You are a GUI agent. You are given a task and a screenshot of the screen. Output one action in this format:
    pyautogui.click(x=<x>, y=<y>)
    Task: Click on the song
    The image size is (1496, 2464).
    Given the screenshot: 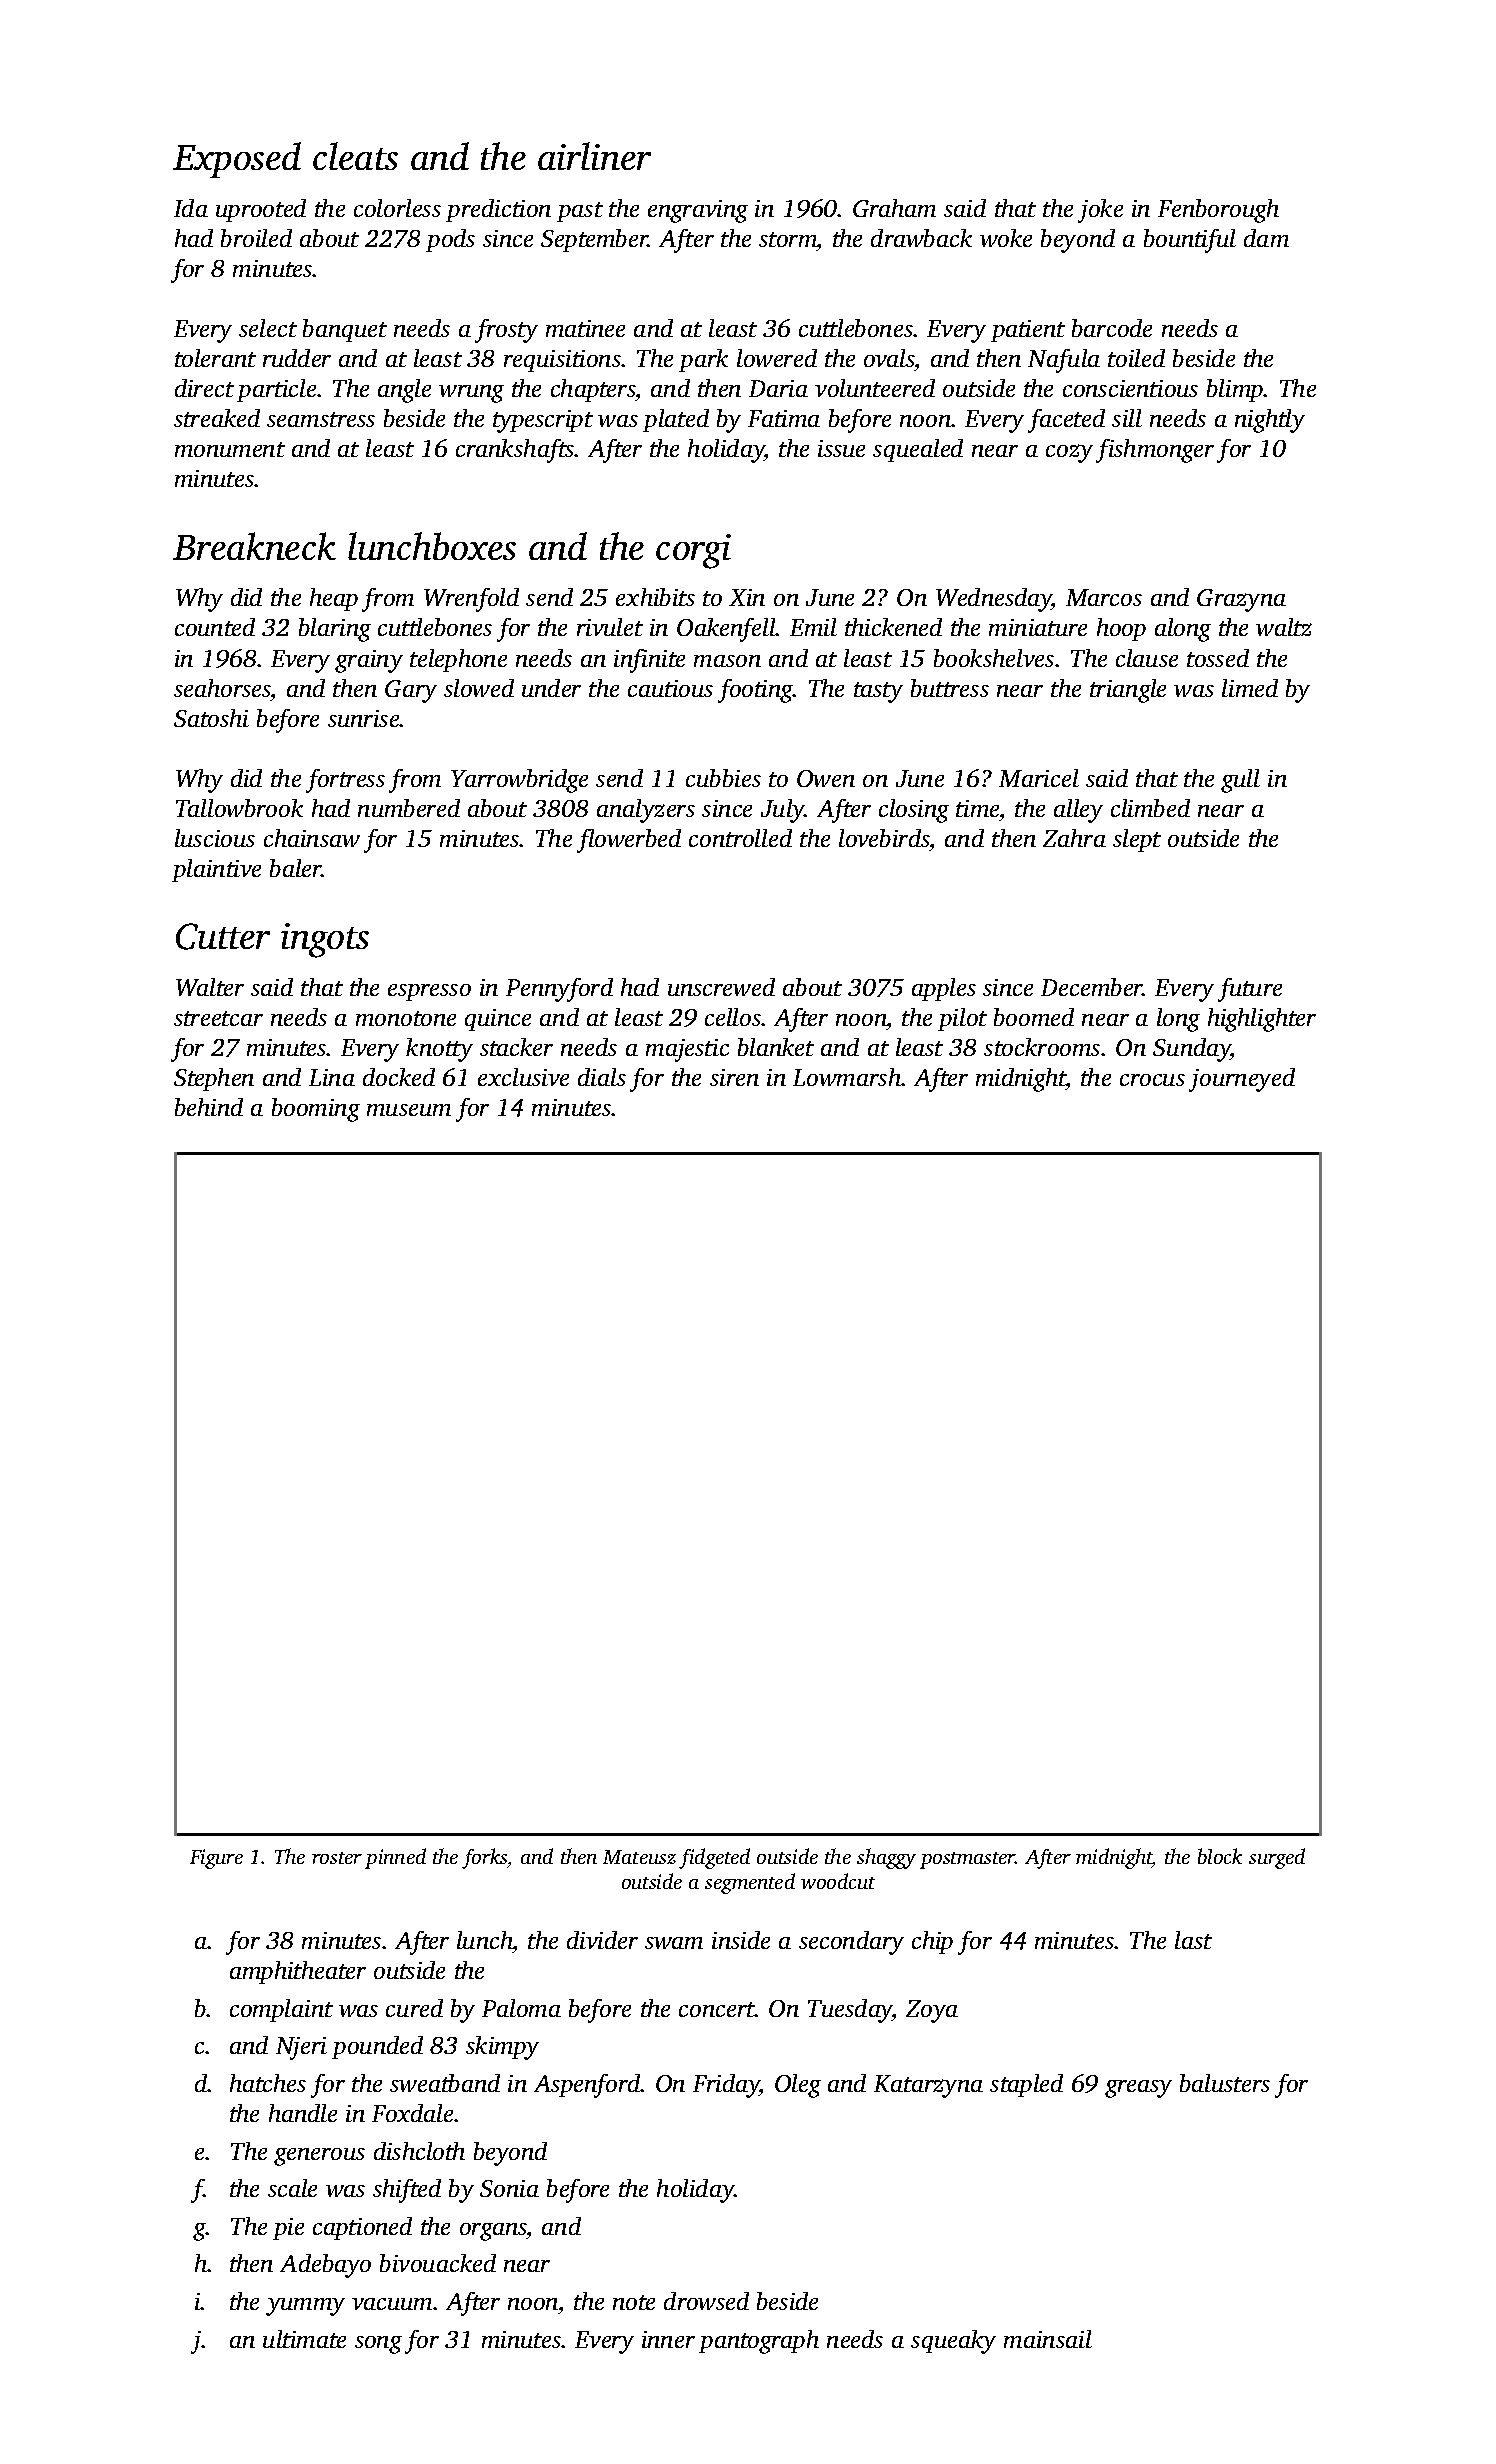 What is the action you would take?
    pyautogui.click(x=378, y=2345)
